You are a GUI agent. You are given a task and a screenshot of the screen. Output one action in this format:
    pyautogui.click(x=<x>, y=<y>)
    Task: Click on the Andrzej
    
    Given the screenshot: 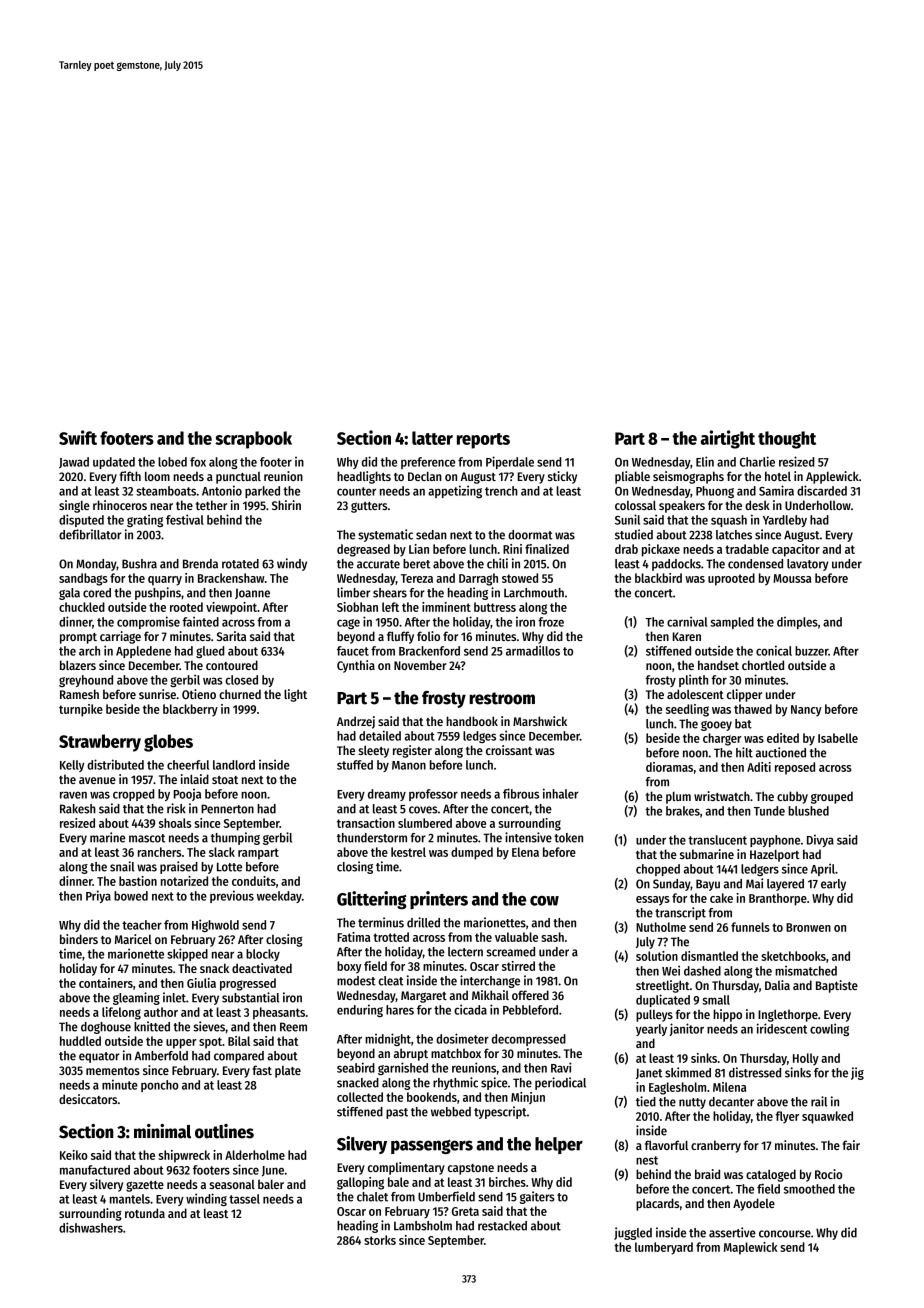 What is the action you would take?
    pyautogui.click(x=356, y=722)
